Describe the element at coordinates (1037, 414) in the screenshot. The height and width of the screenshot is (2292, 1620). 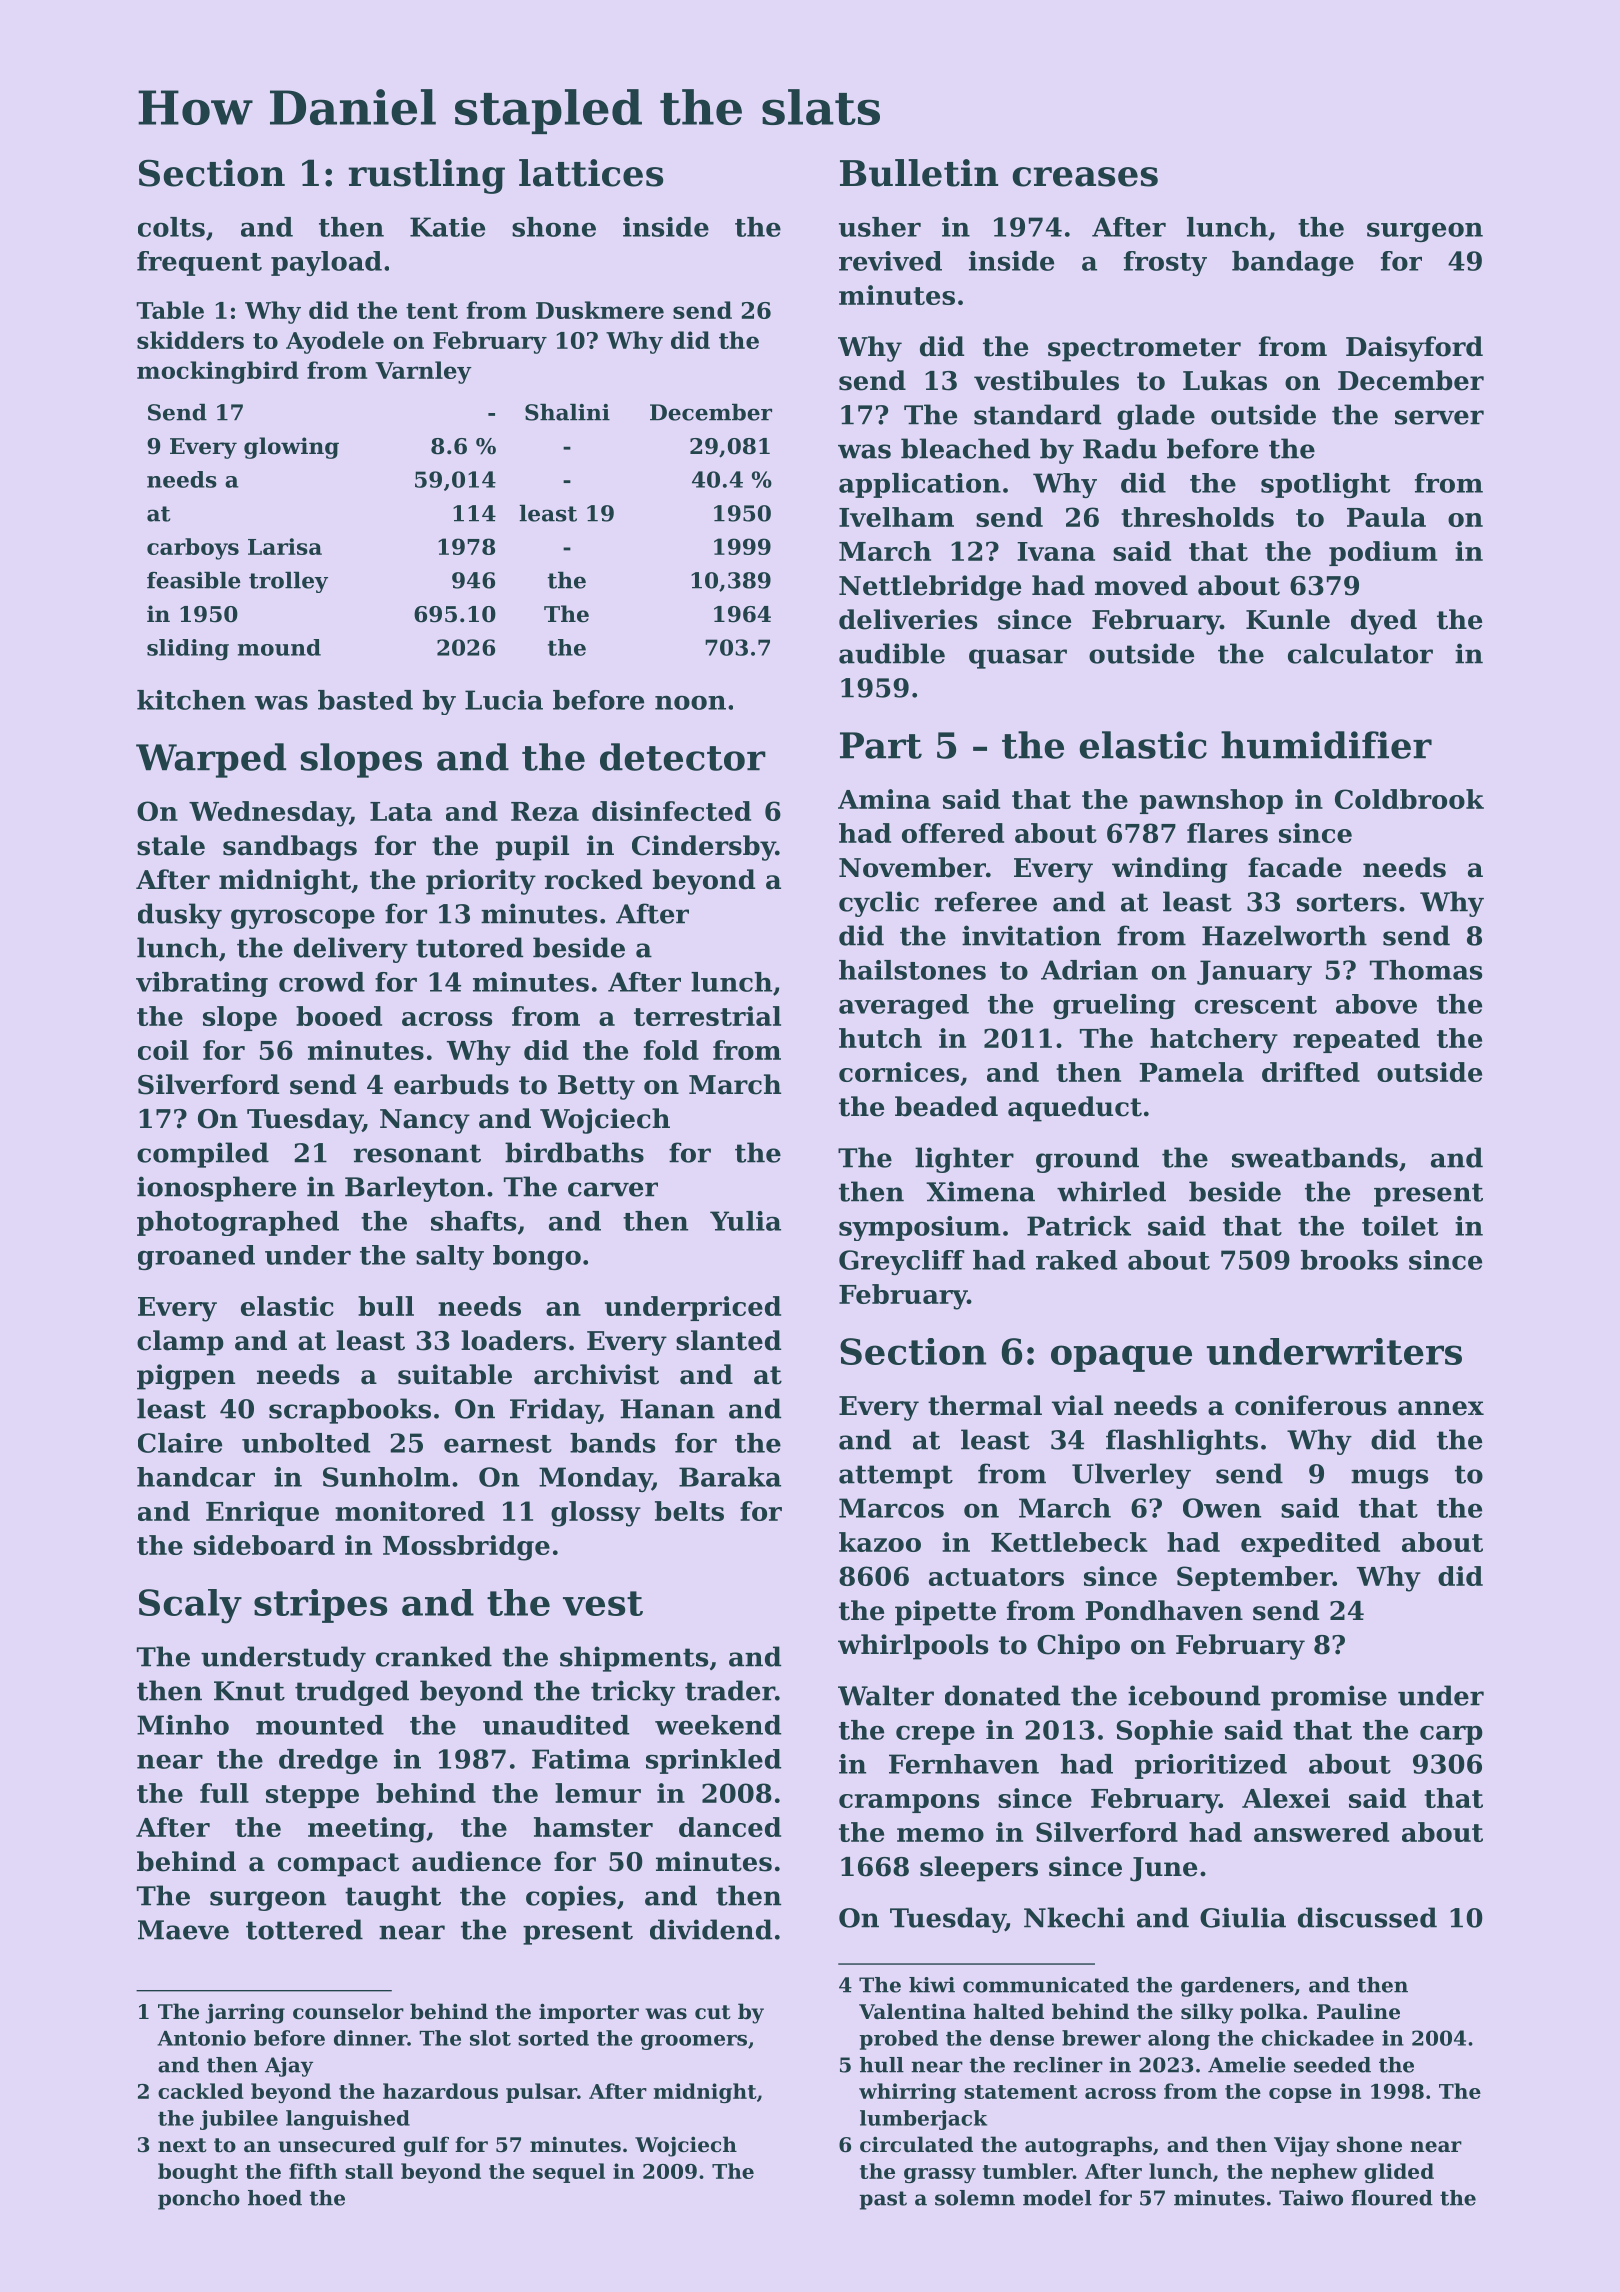
I see `standard` at that location.
